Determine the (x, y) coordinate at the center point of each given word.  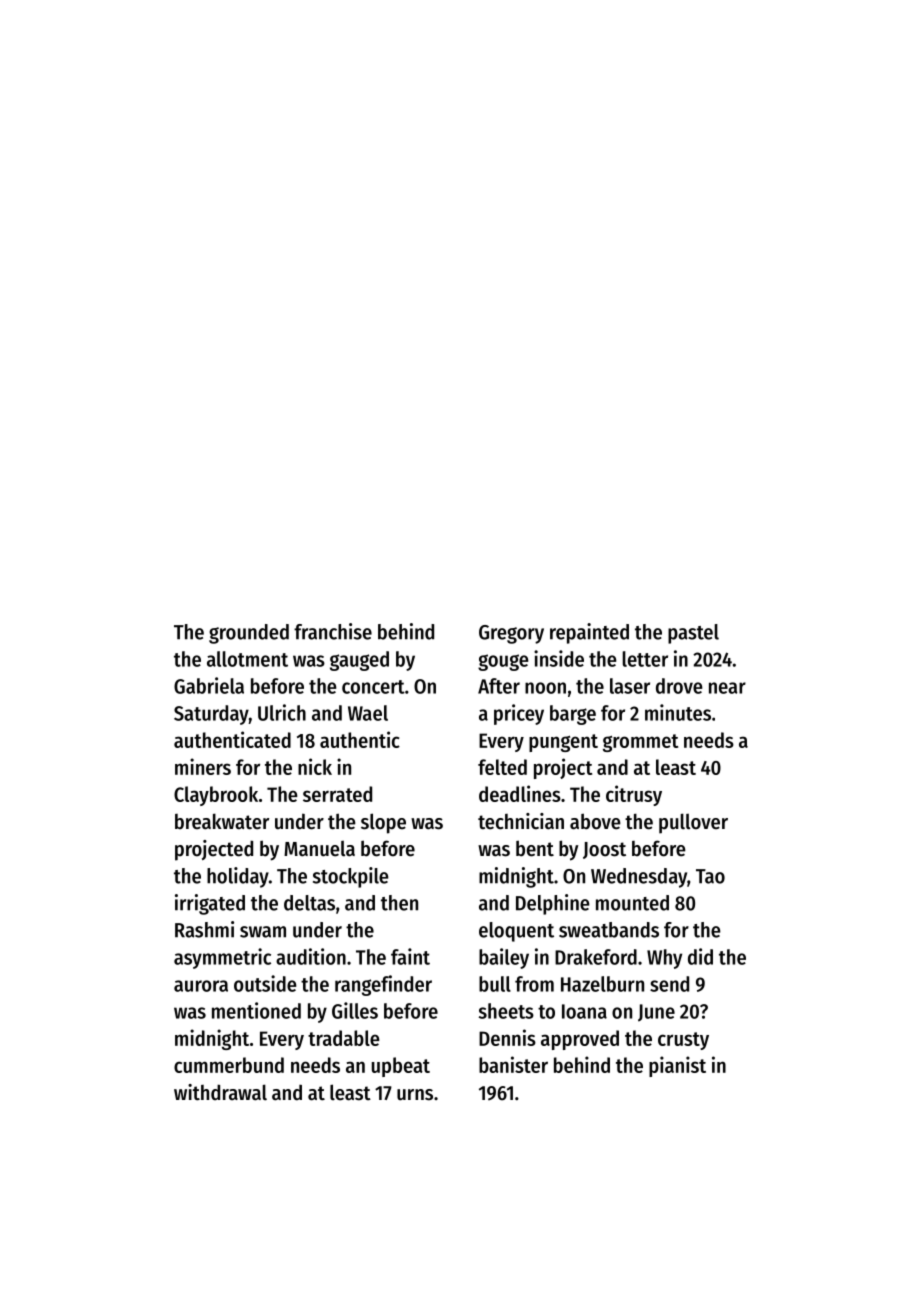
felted (502, 767)
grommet (640, 743)
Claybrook (216, 796)
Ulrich (282, 712)
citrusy (634, 795)
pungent (563, 743)
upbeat (401, 1067)
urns (415, 1095)
